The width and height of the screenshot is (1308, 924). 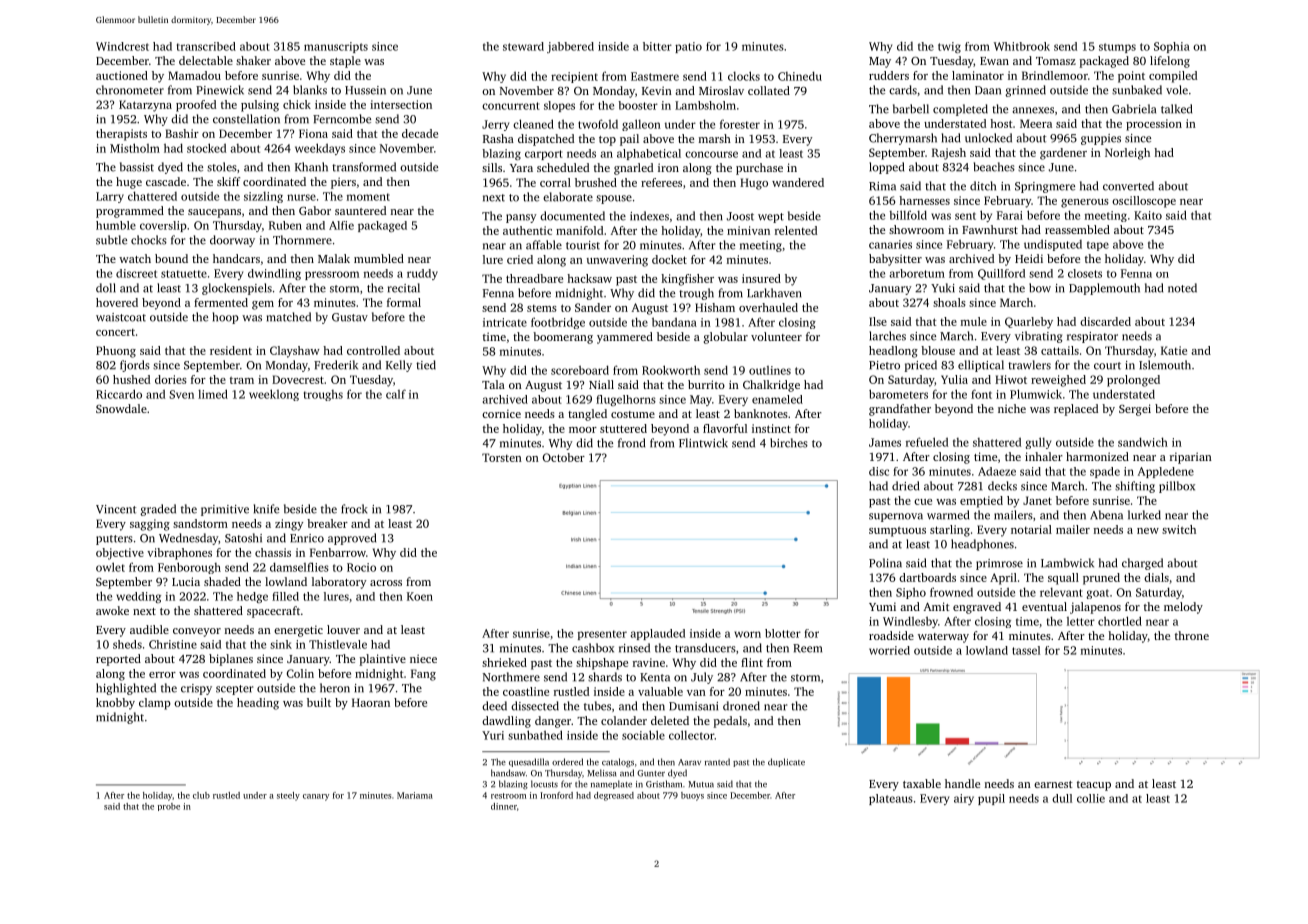 What do you see at coordinates (1097, 594) in the screenshot?
I see `goat` at bounding box center [1097, 594].
